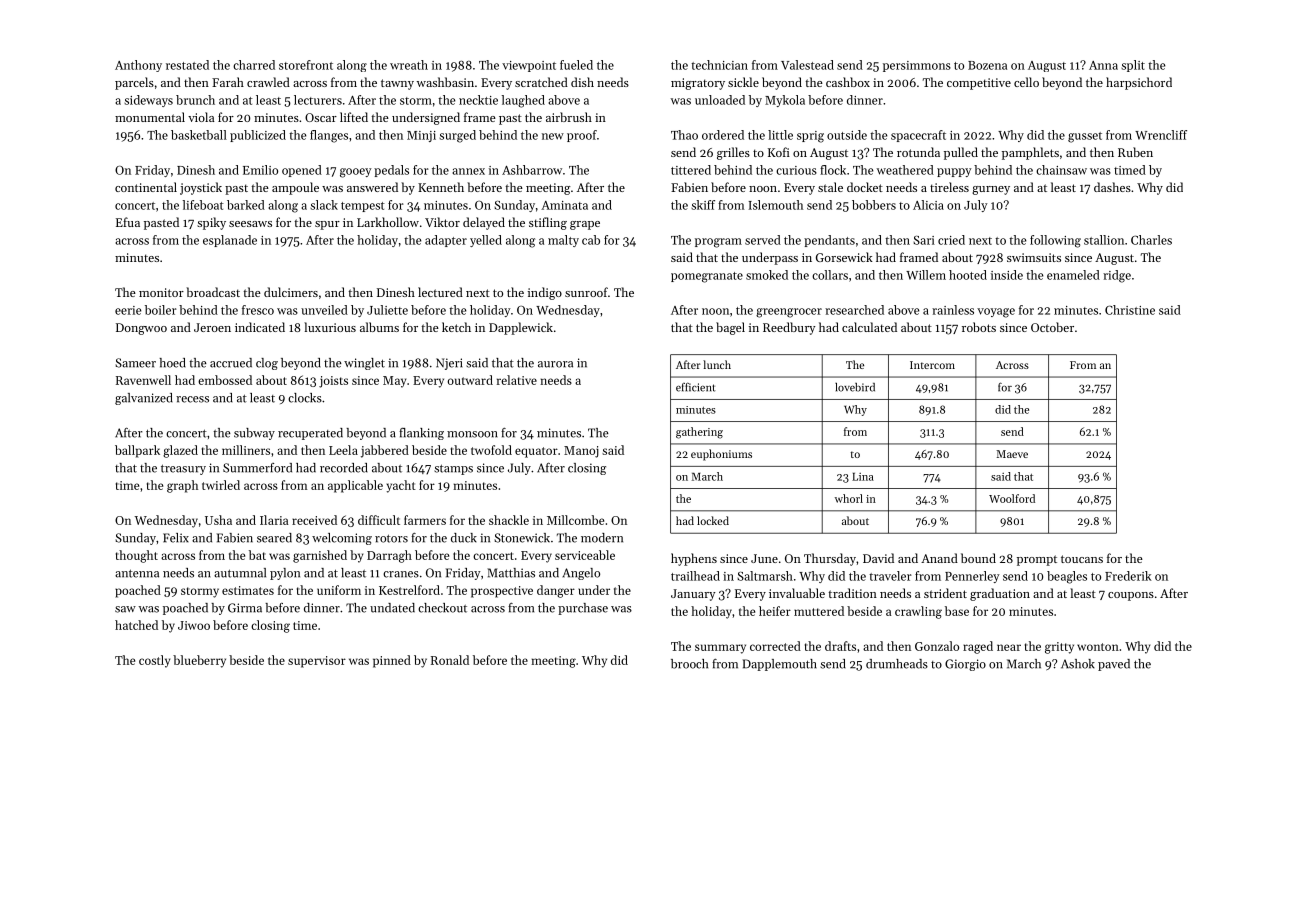  I want to click on robots, so click(979, 327).
